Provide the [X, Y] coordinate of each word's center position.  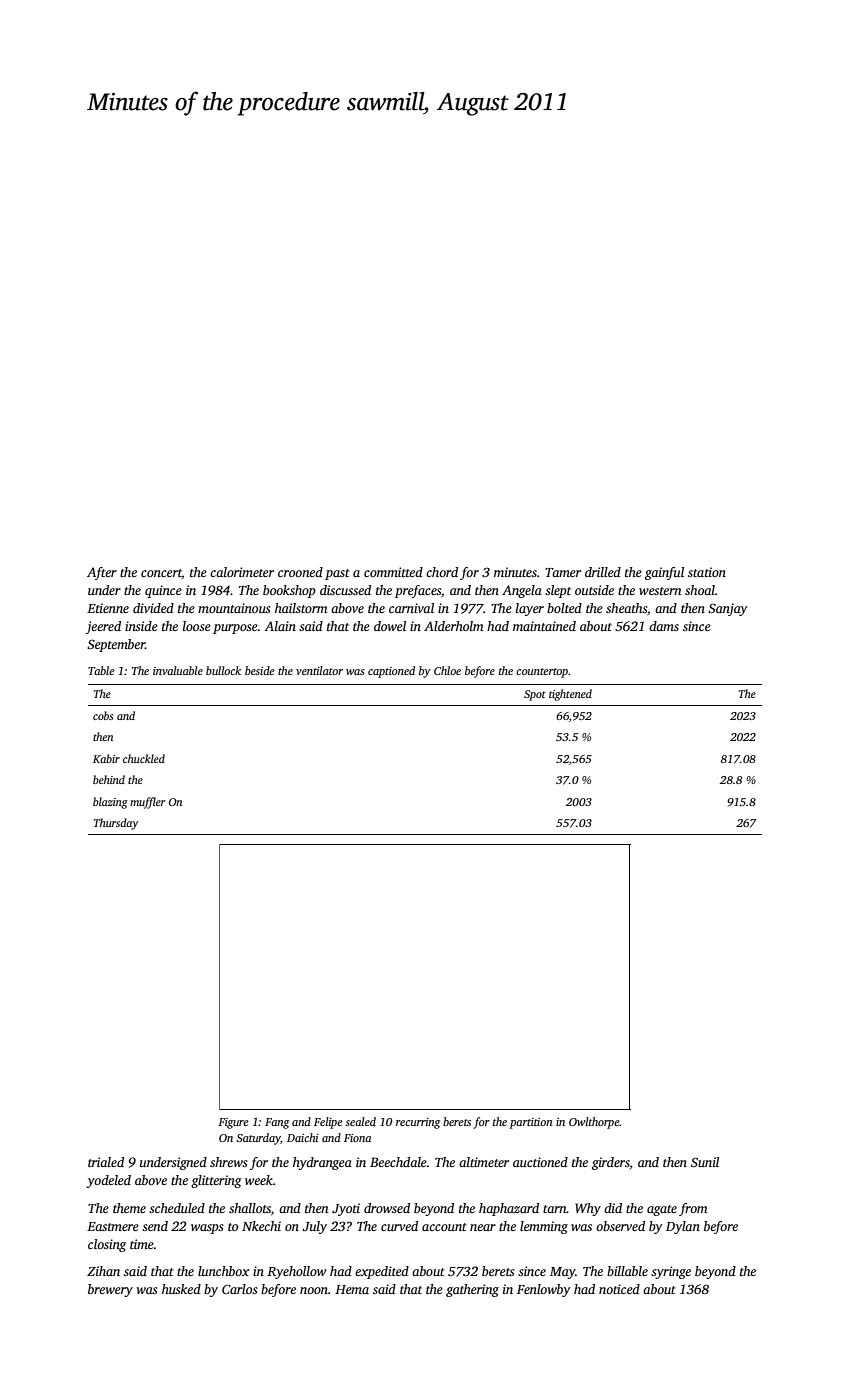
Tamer [563, 572]
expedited [382, 1272]
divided [153, 608]
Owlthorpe [594, 1123]
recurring [418, 1123]
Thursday [116, 824]
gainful [664, 573]
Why [588, 1209]
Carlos [239, 1289]
